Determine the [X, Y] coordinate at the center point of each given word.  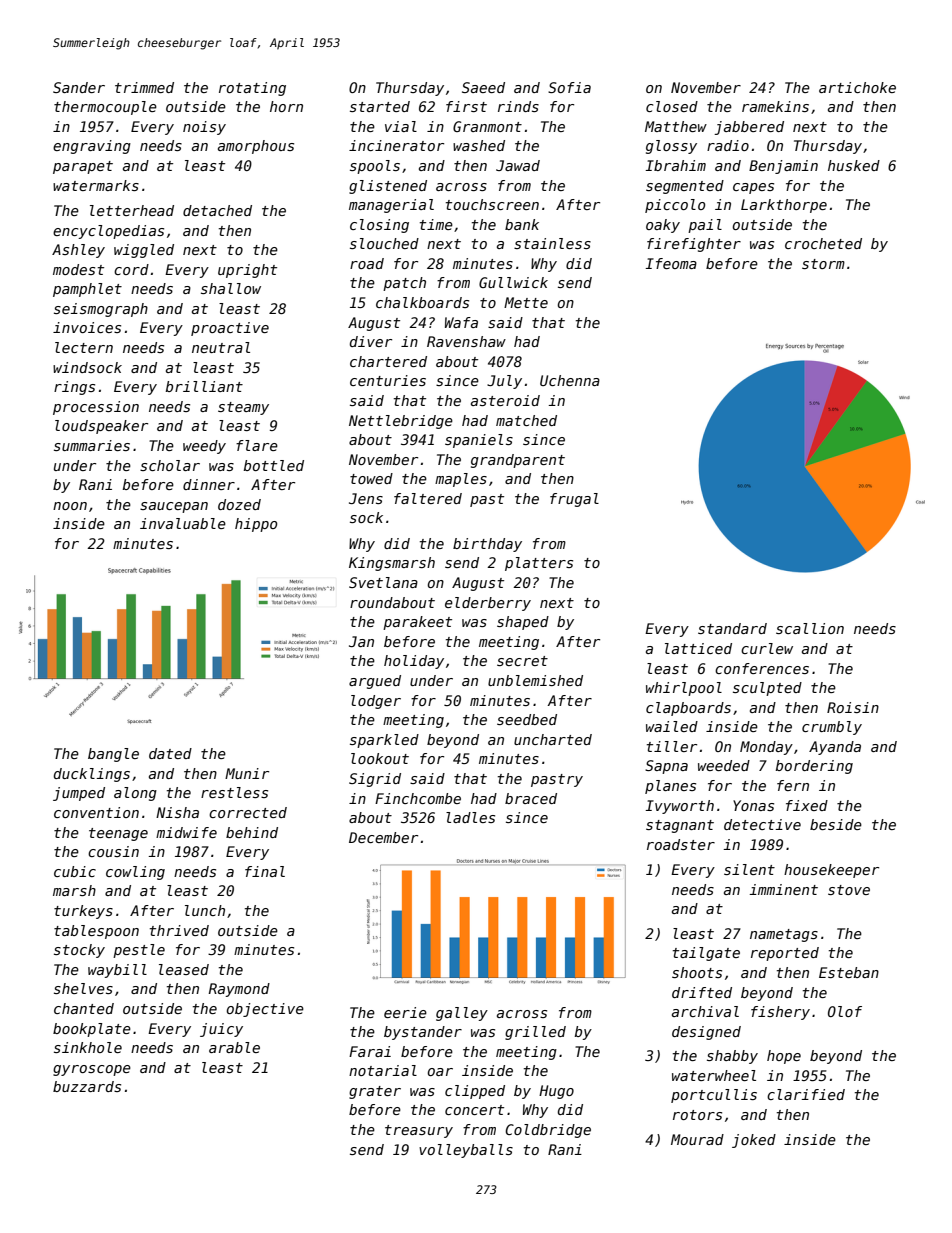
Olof [845, 1011]
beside [836, 824]
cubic [75, 871]
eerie [405, 1012]
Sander [79, 87]
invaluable [183, 523]
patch [404, 284]
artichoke [857, 87]
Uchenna [570, 380]
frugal [574, 500]
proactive [230, 329]
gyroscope [92, 1070]
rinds [518, 106]
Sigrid [375, 780]
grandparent [518, 461]
